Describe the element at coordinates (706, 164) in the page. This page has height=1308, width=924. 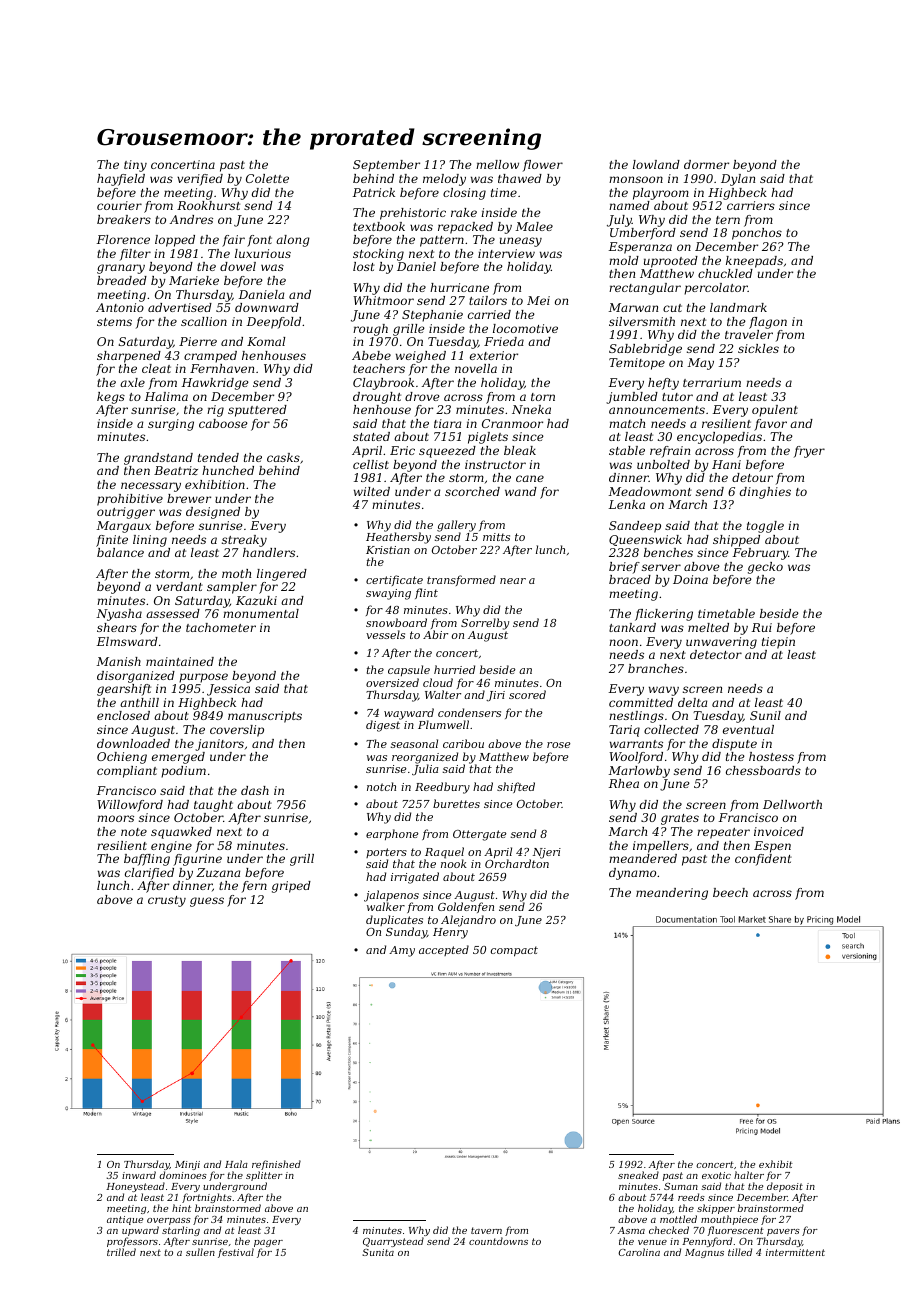
I see `dormer` at that location.
